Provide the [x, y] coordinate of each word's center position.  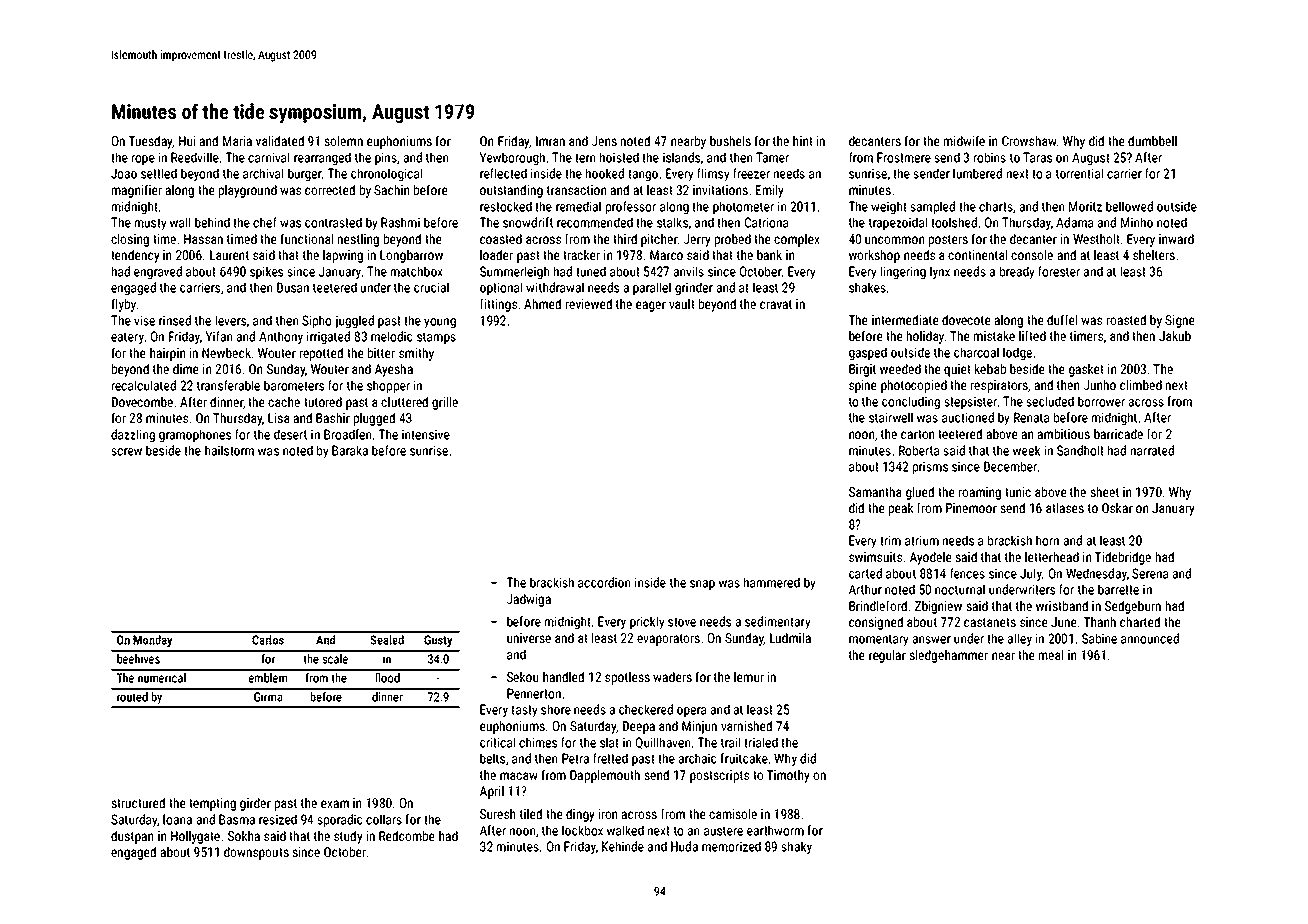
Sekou [522, 677]
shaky [797, 848]
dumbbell [1152, 141]
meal [1051, 655]
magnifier [137, 191]
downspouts [256, 853]
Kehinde [623, 846]
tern [585, 158]
